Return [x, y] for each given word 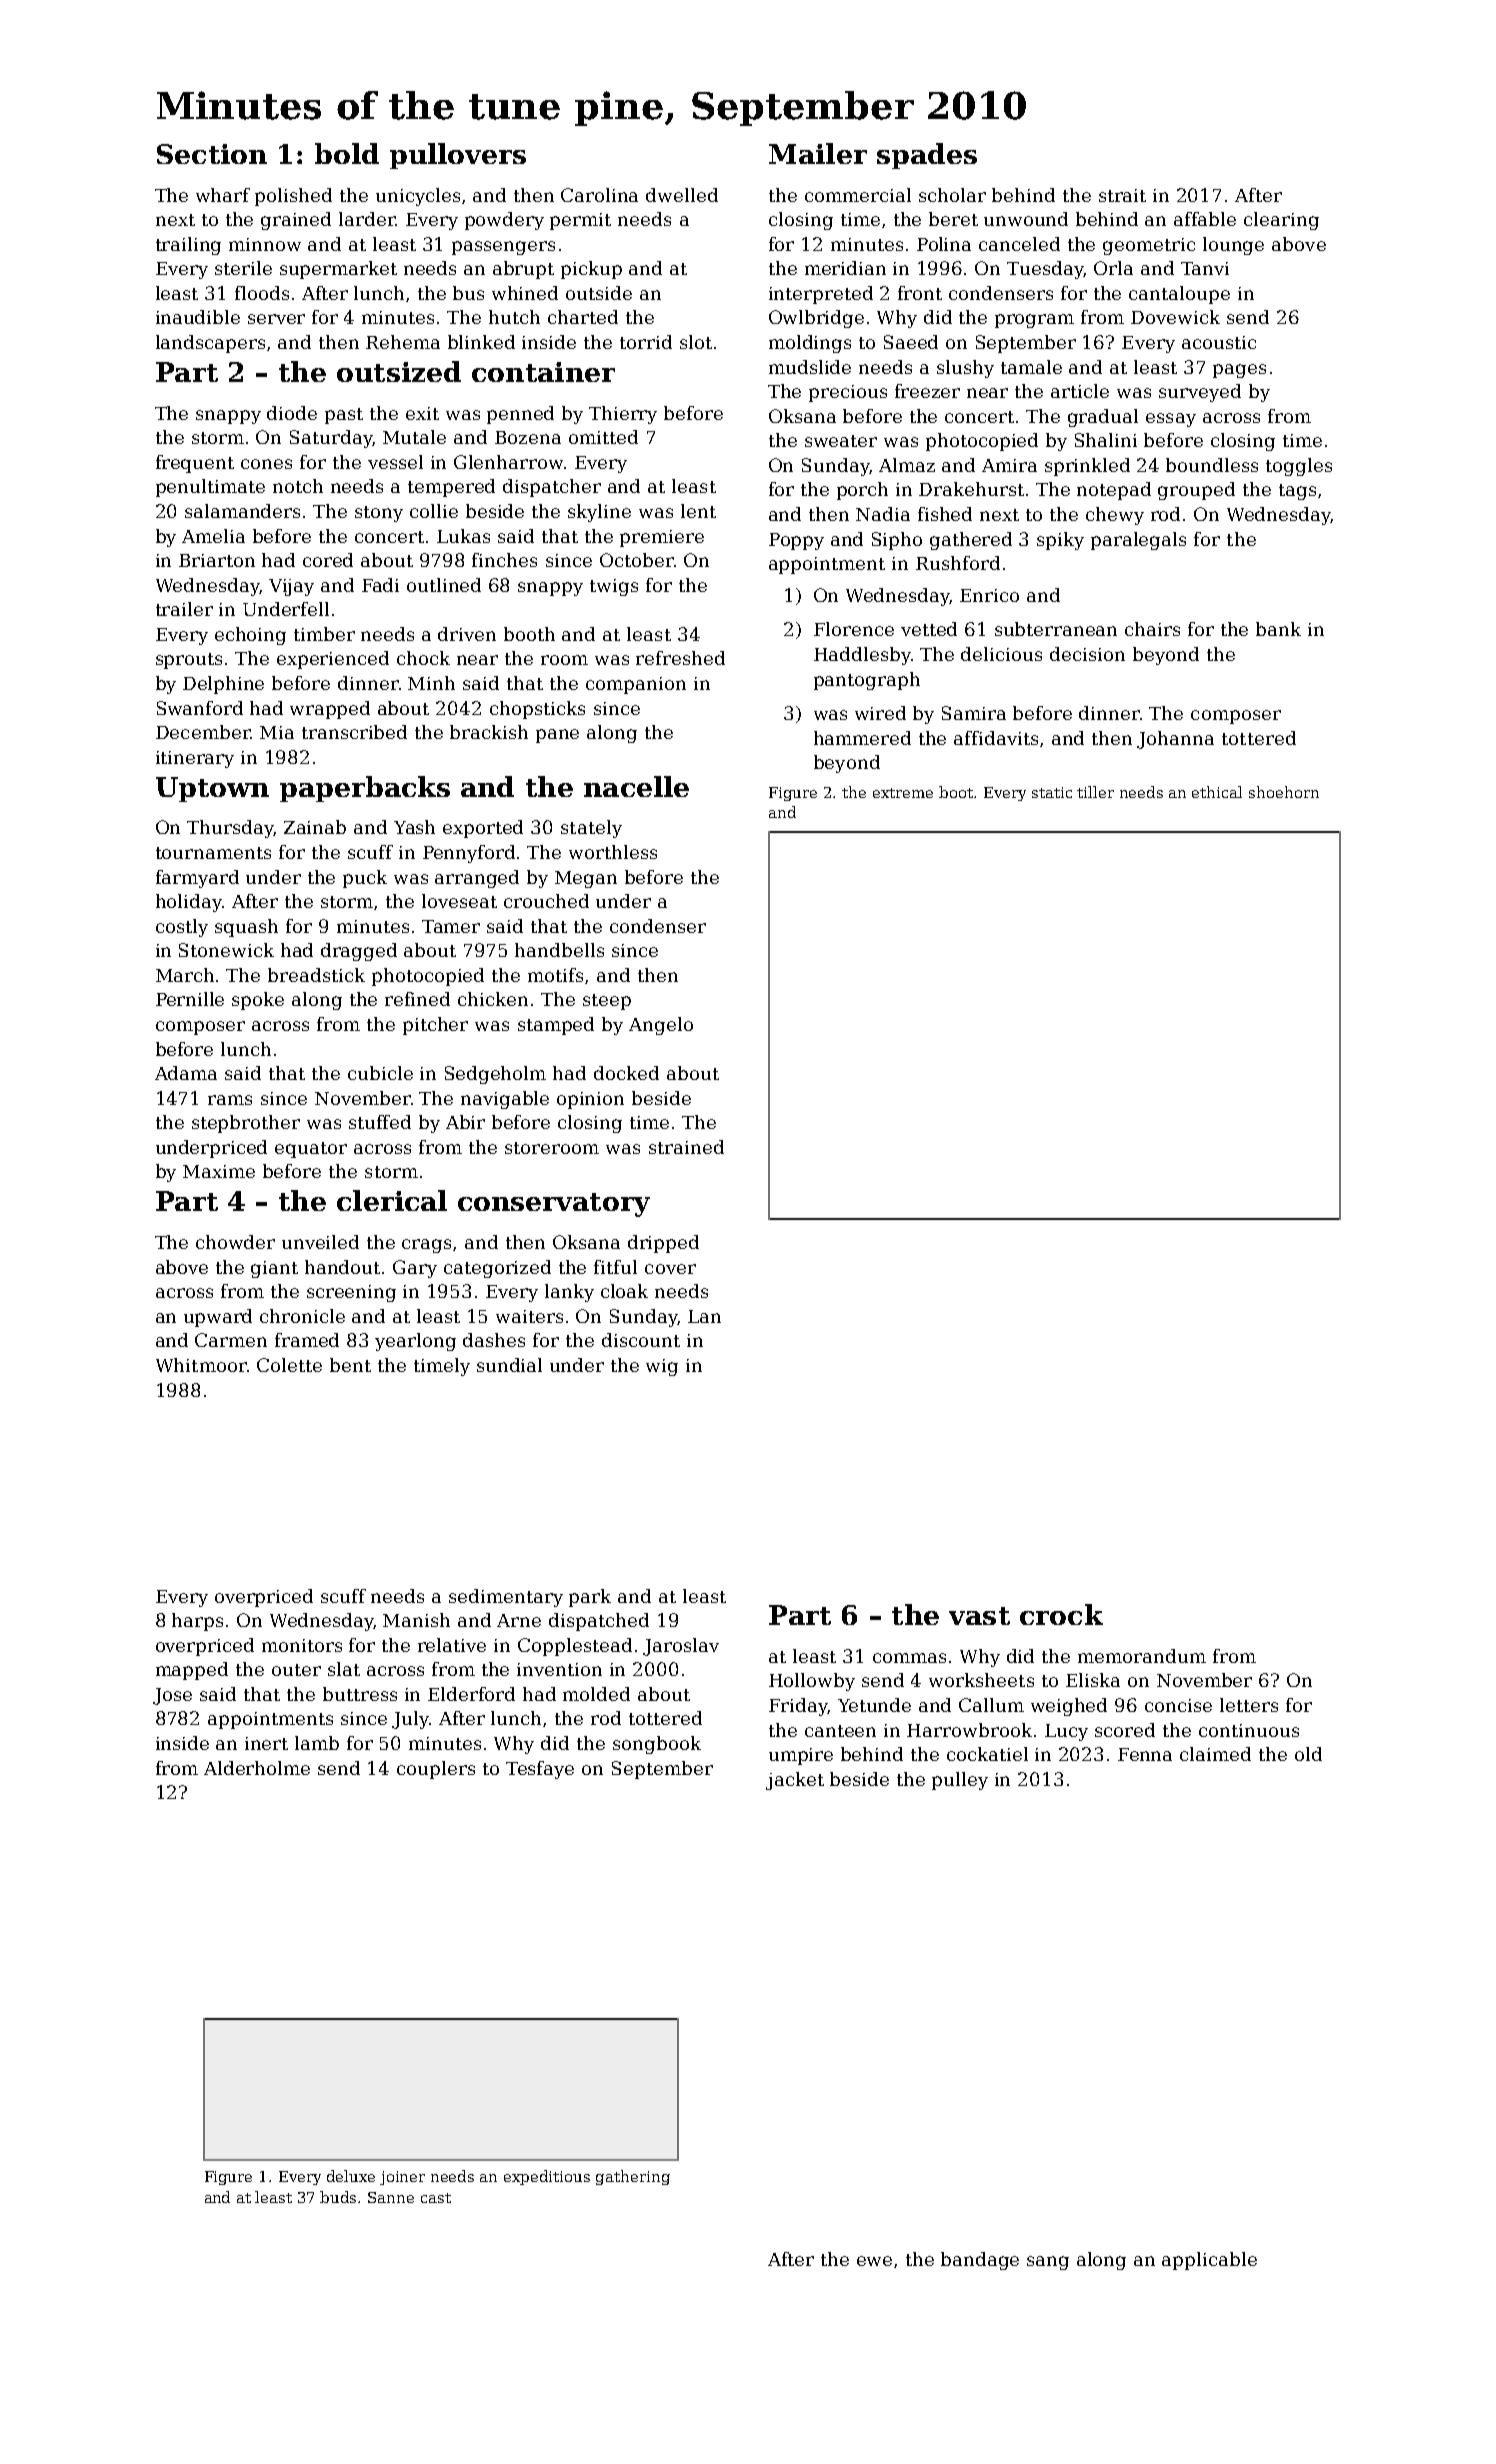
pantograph [867, 681]
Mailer [818, 153]
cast [436, 2198]
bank [1278, 629]
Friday [798, 1707]
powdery [504, 221]
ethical [1217, 792]
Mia [277, 732]
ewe [874, 2261]
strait [1122, 195]
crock [1061, 1614]
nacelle [636, 786]
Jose [172, 1696]
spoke [258, 1001]
